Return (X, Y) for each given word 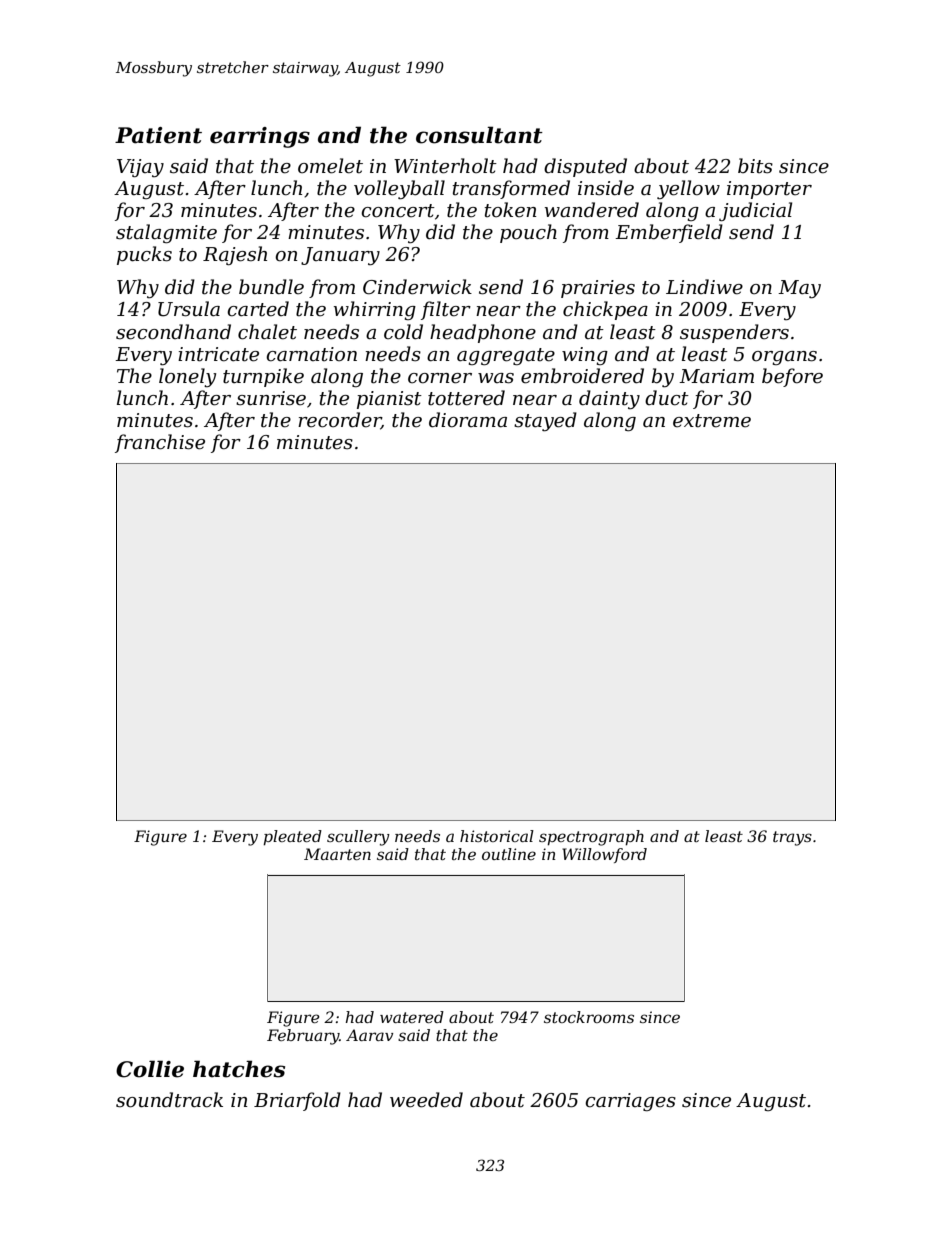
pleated (292, 838)
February (303, 1037)
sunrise (271, 398)
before (792, 377)
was (496, 378)
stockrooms (589, 1017)
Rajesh (235, 255)
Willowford (604, 855)
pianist (389, 400)
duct (667, 398)
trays (792, 838)
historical (497, 836)
